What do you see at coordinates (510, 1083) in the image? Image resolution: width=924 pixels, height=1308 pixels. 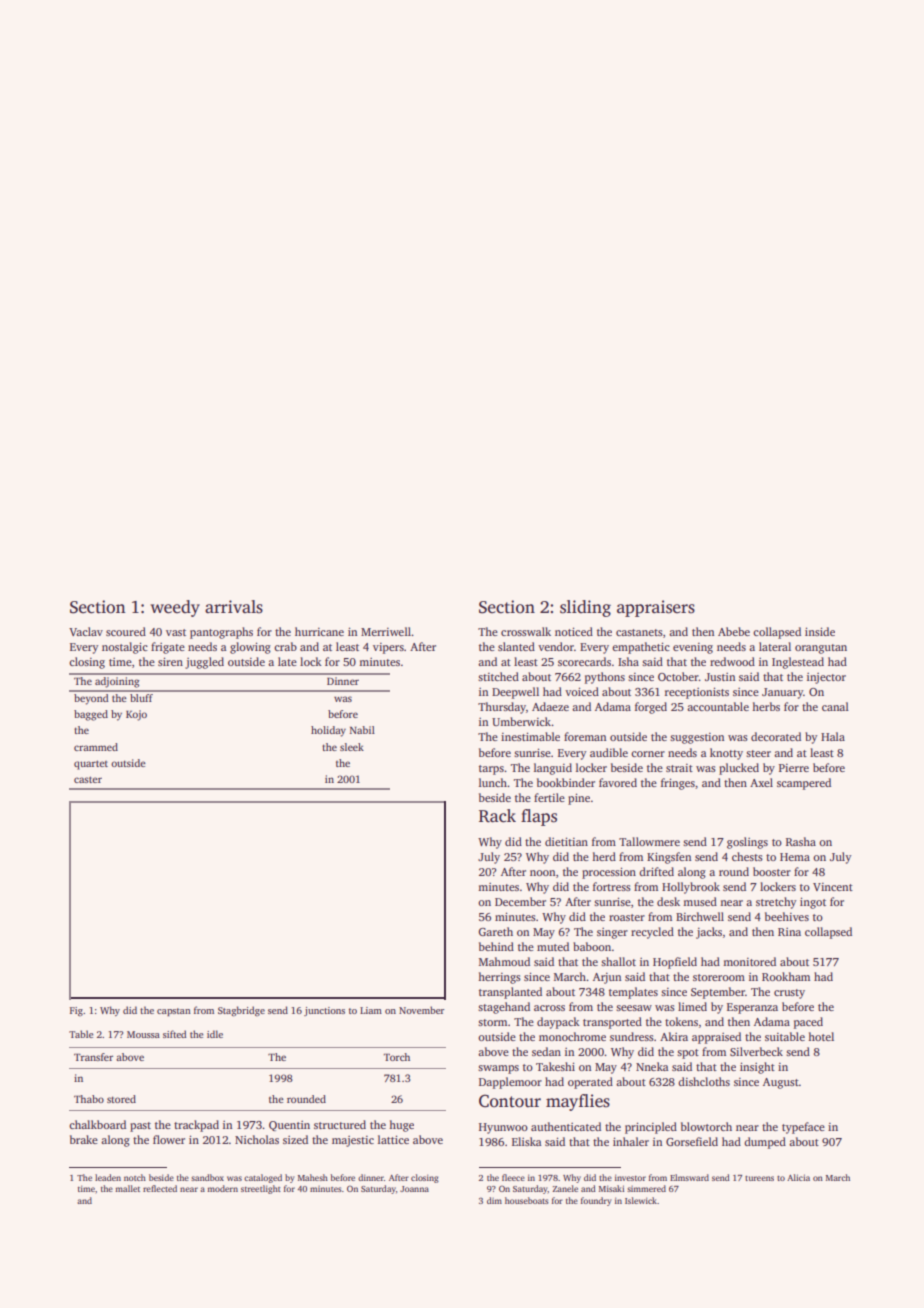 I see `Dapplemoor` at bounding box center [510, 1083].
